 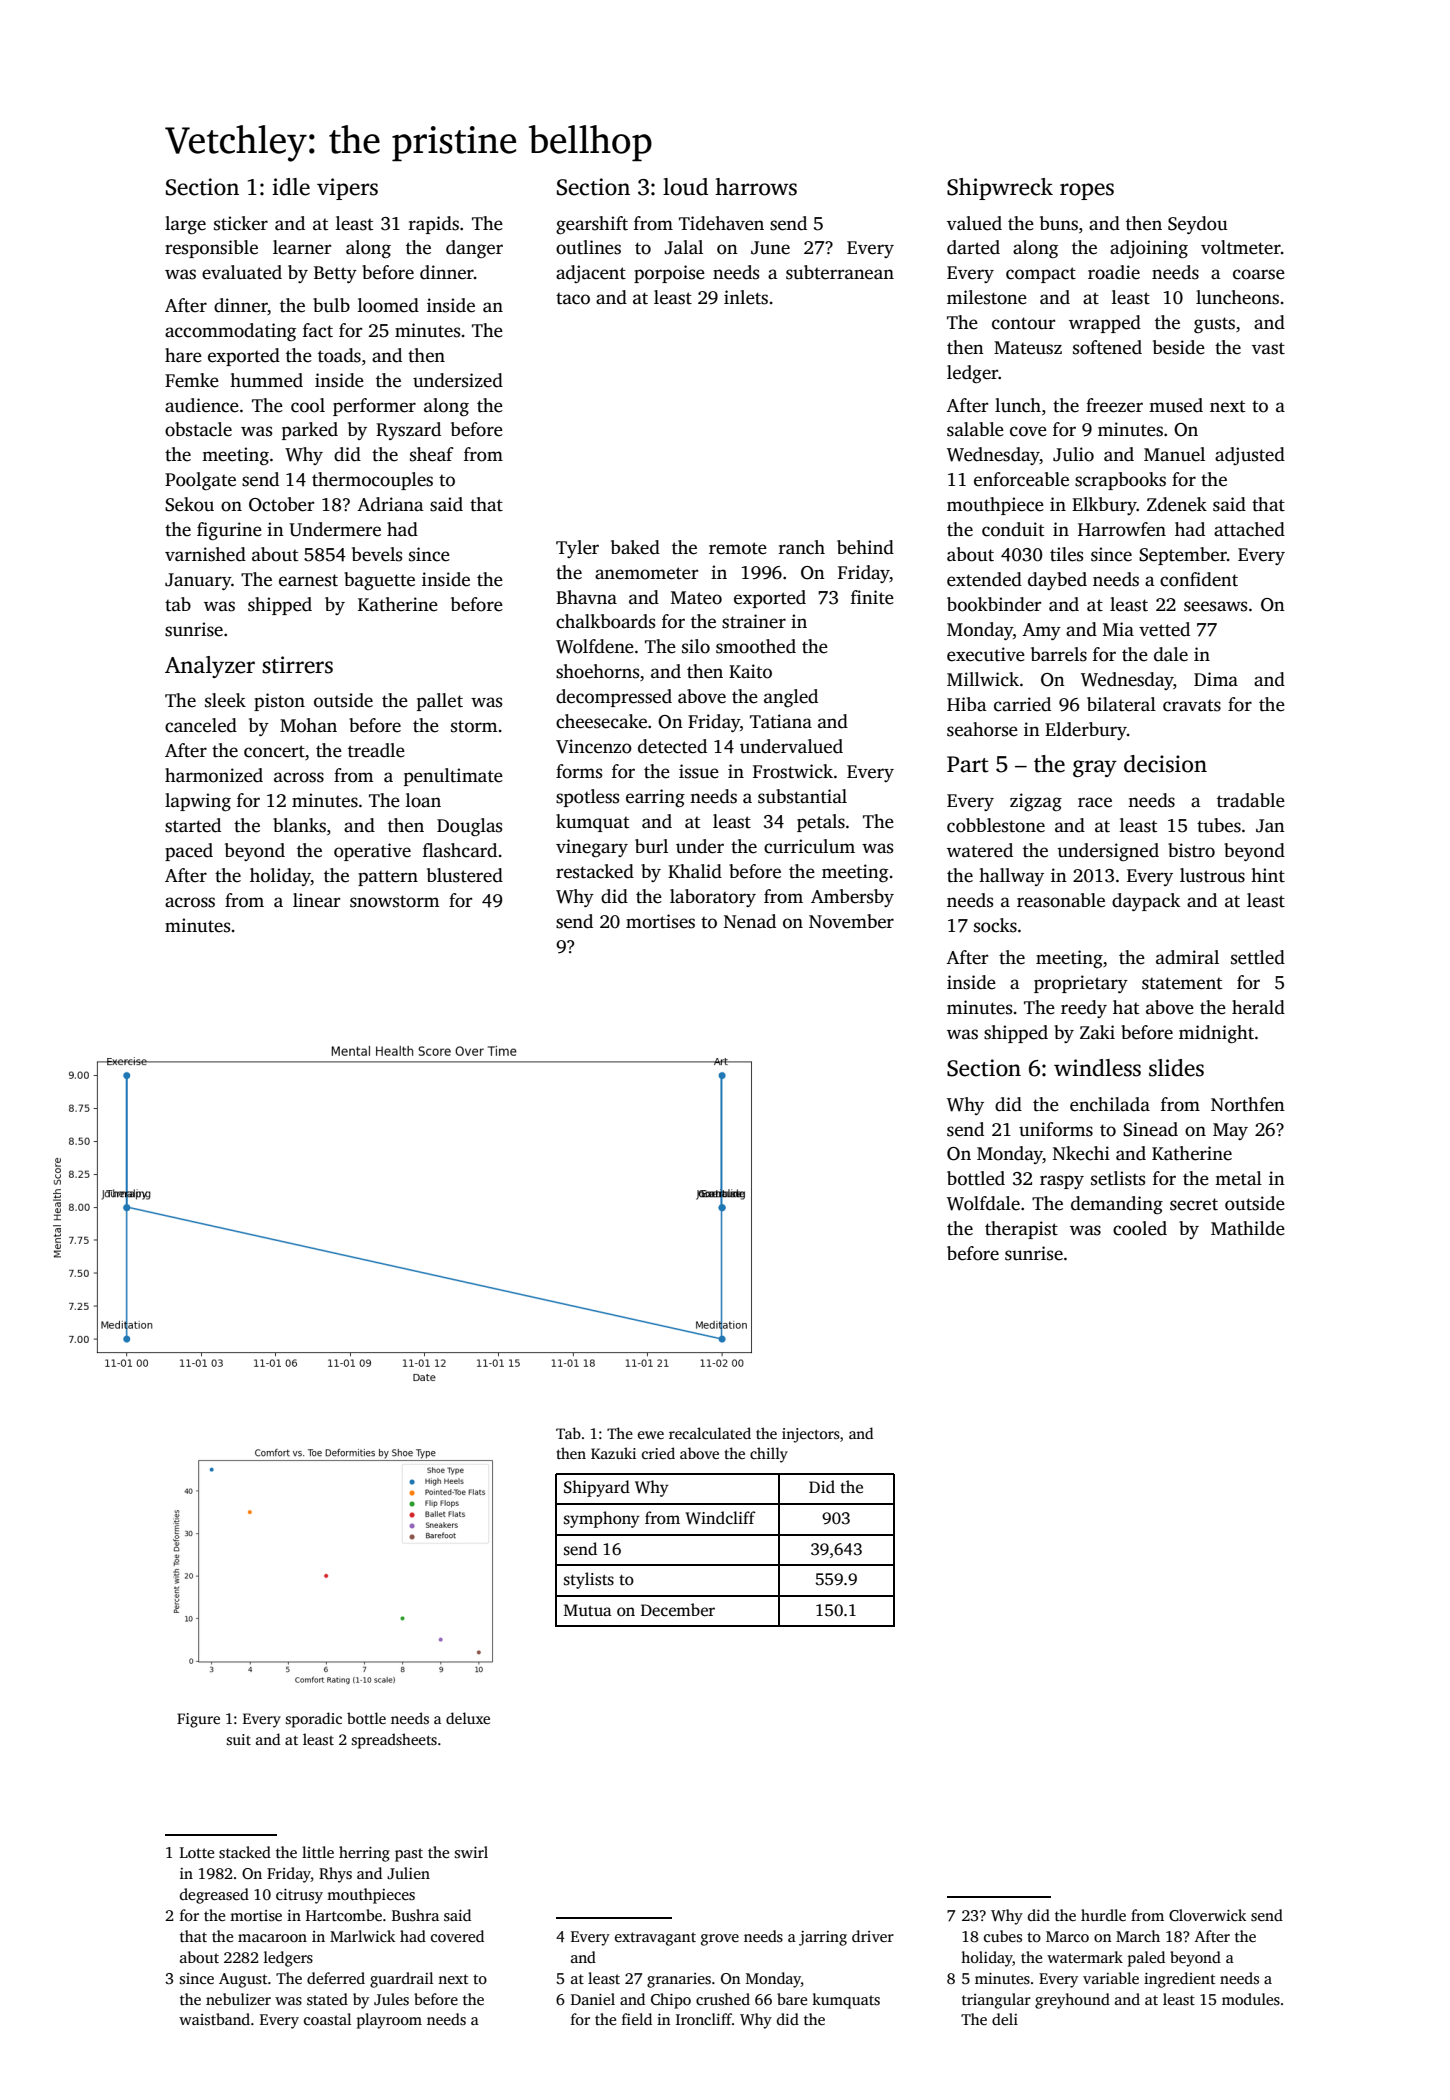 I want to click on harrows, so click(x=756, y=187).
